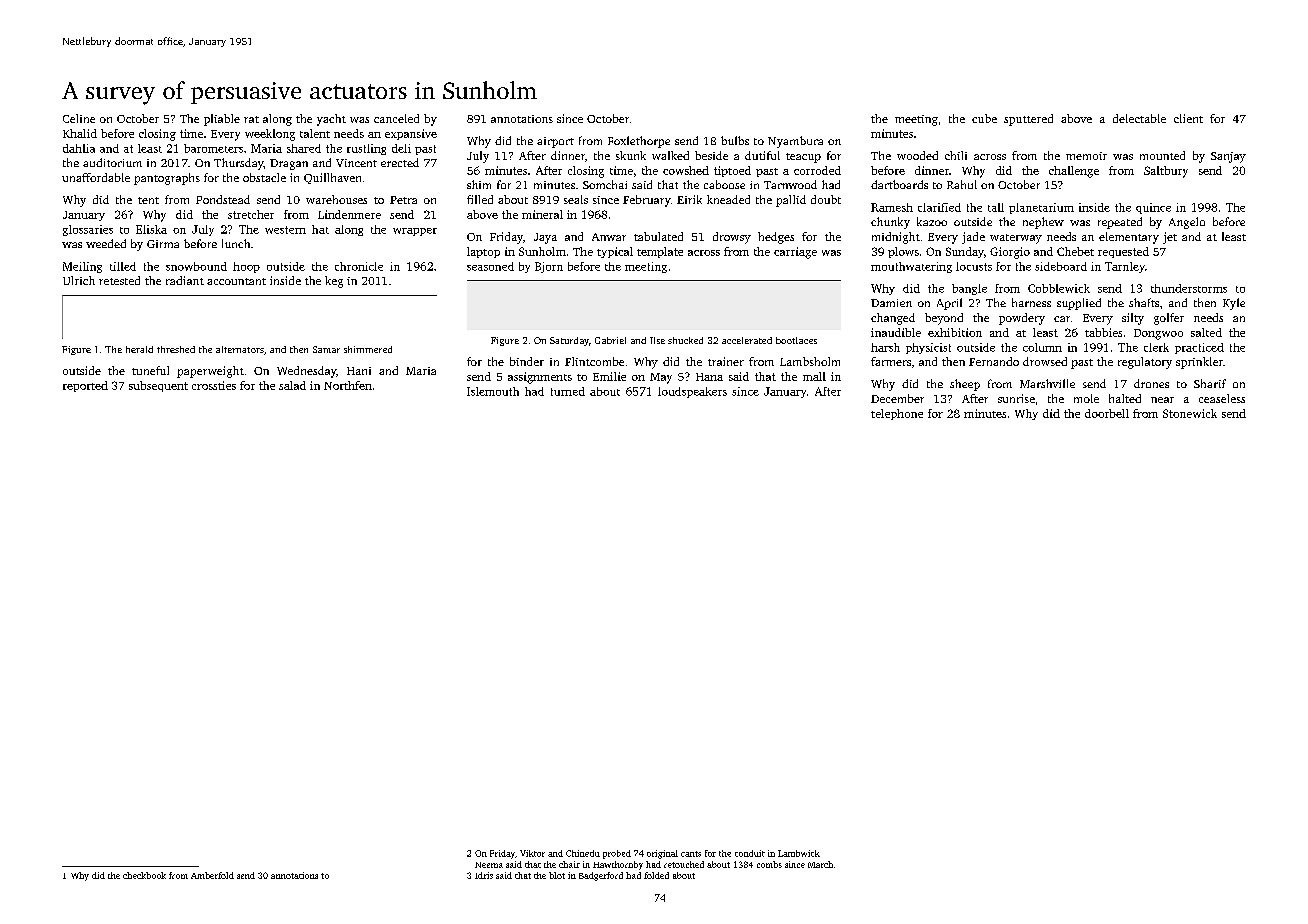 This page has width=1308, height=924. I want to click on loudspeakers, so click(692, 392).
